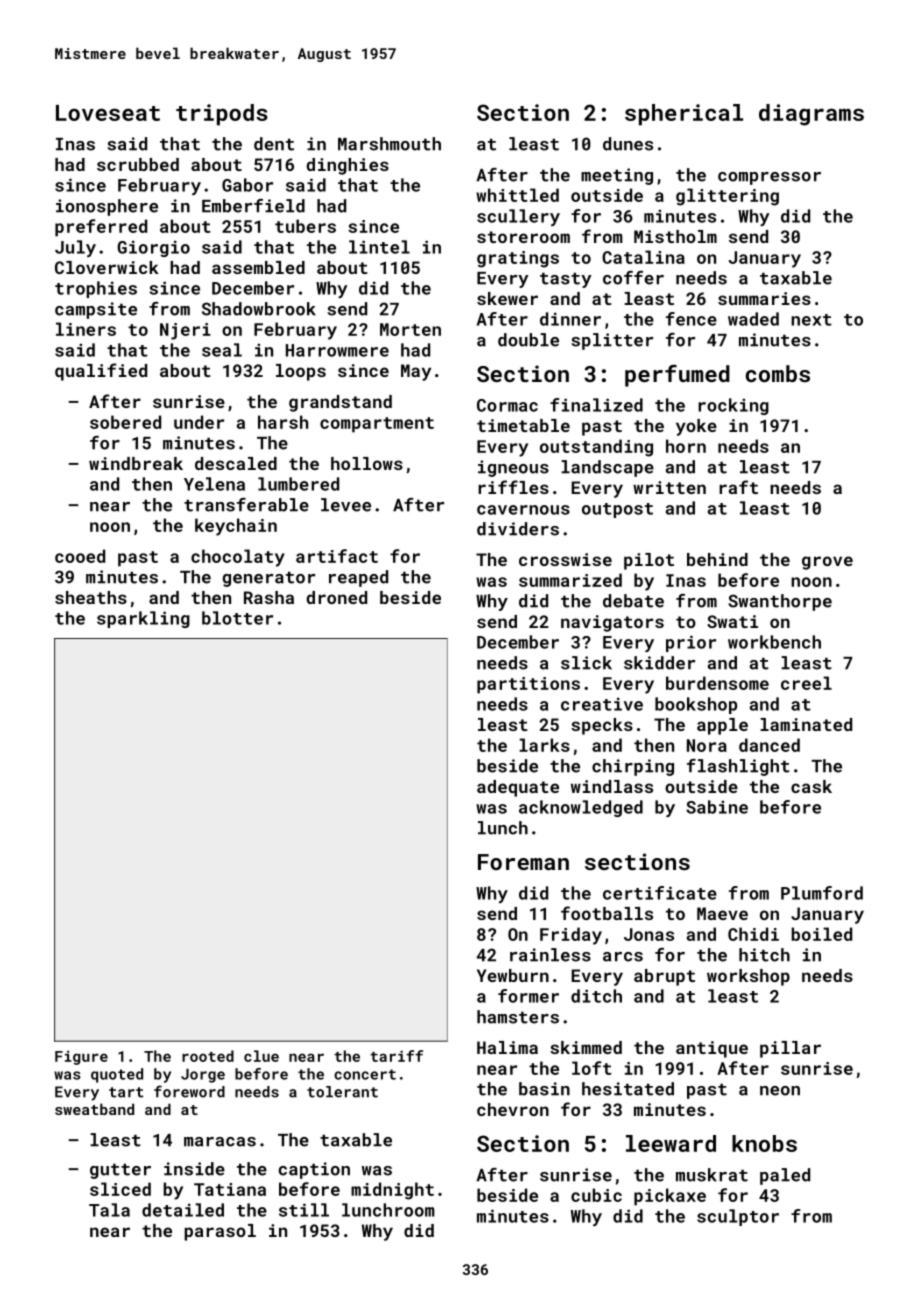  I want to click on abrupt, so click(664, 977).
